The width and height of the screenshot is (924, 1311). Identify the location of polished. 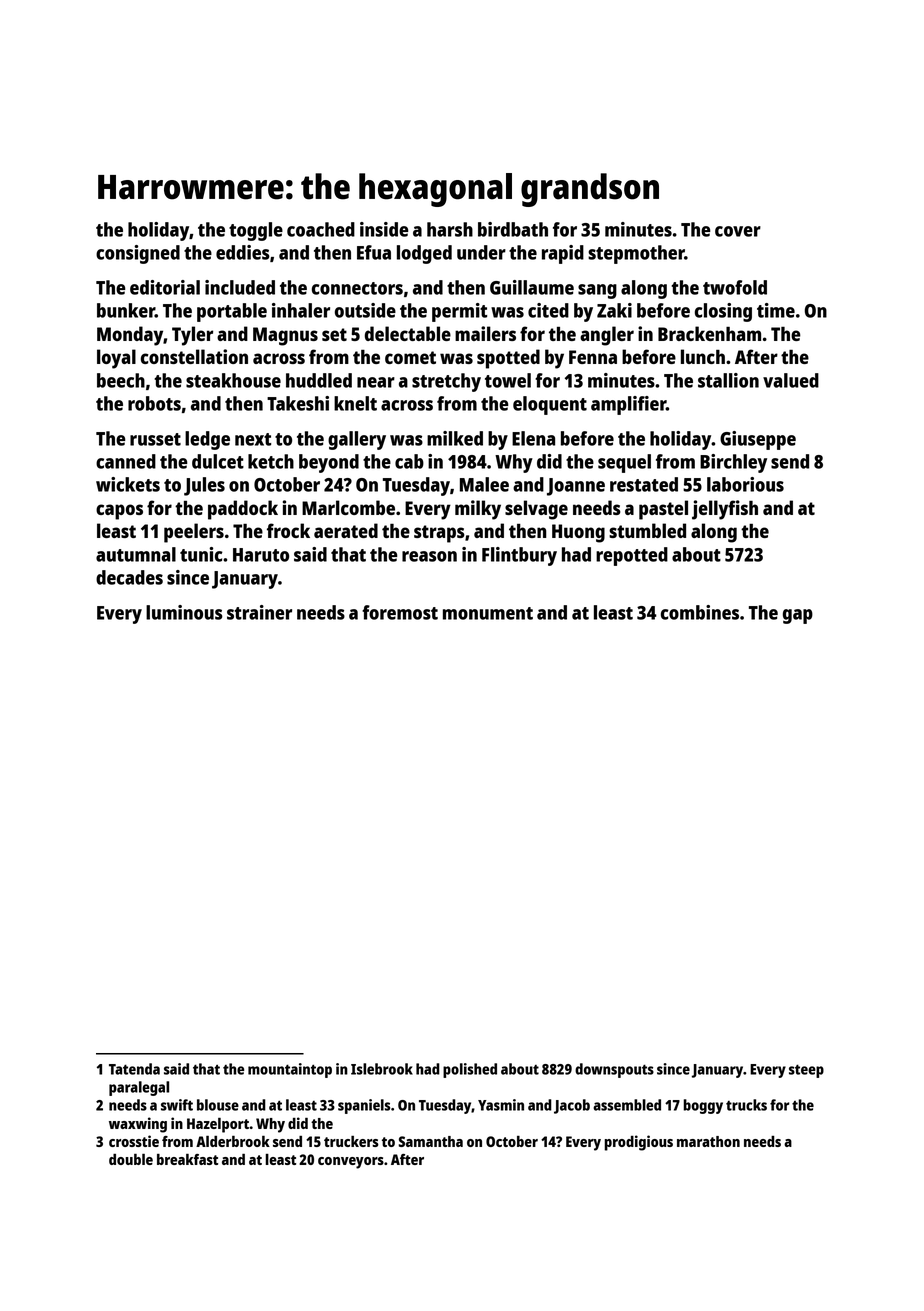
(470, 1070).
